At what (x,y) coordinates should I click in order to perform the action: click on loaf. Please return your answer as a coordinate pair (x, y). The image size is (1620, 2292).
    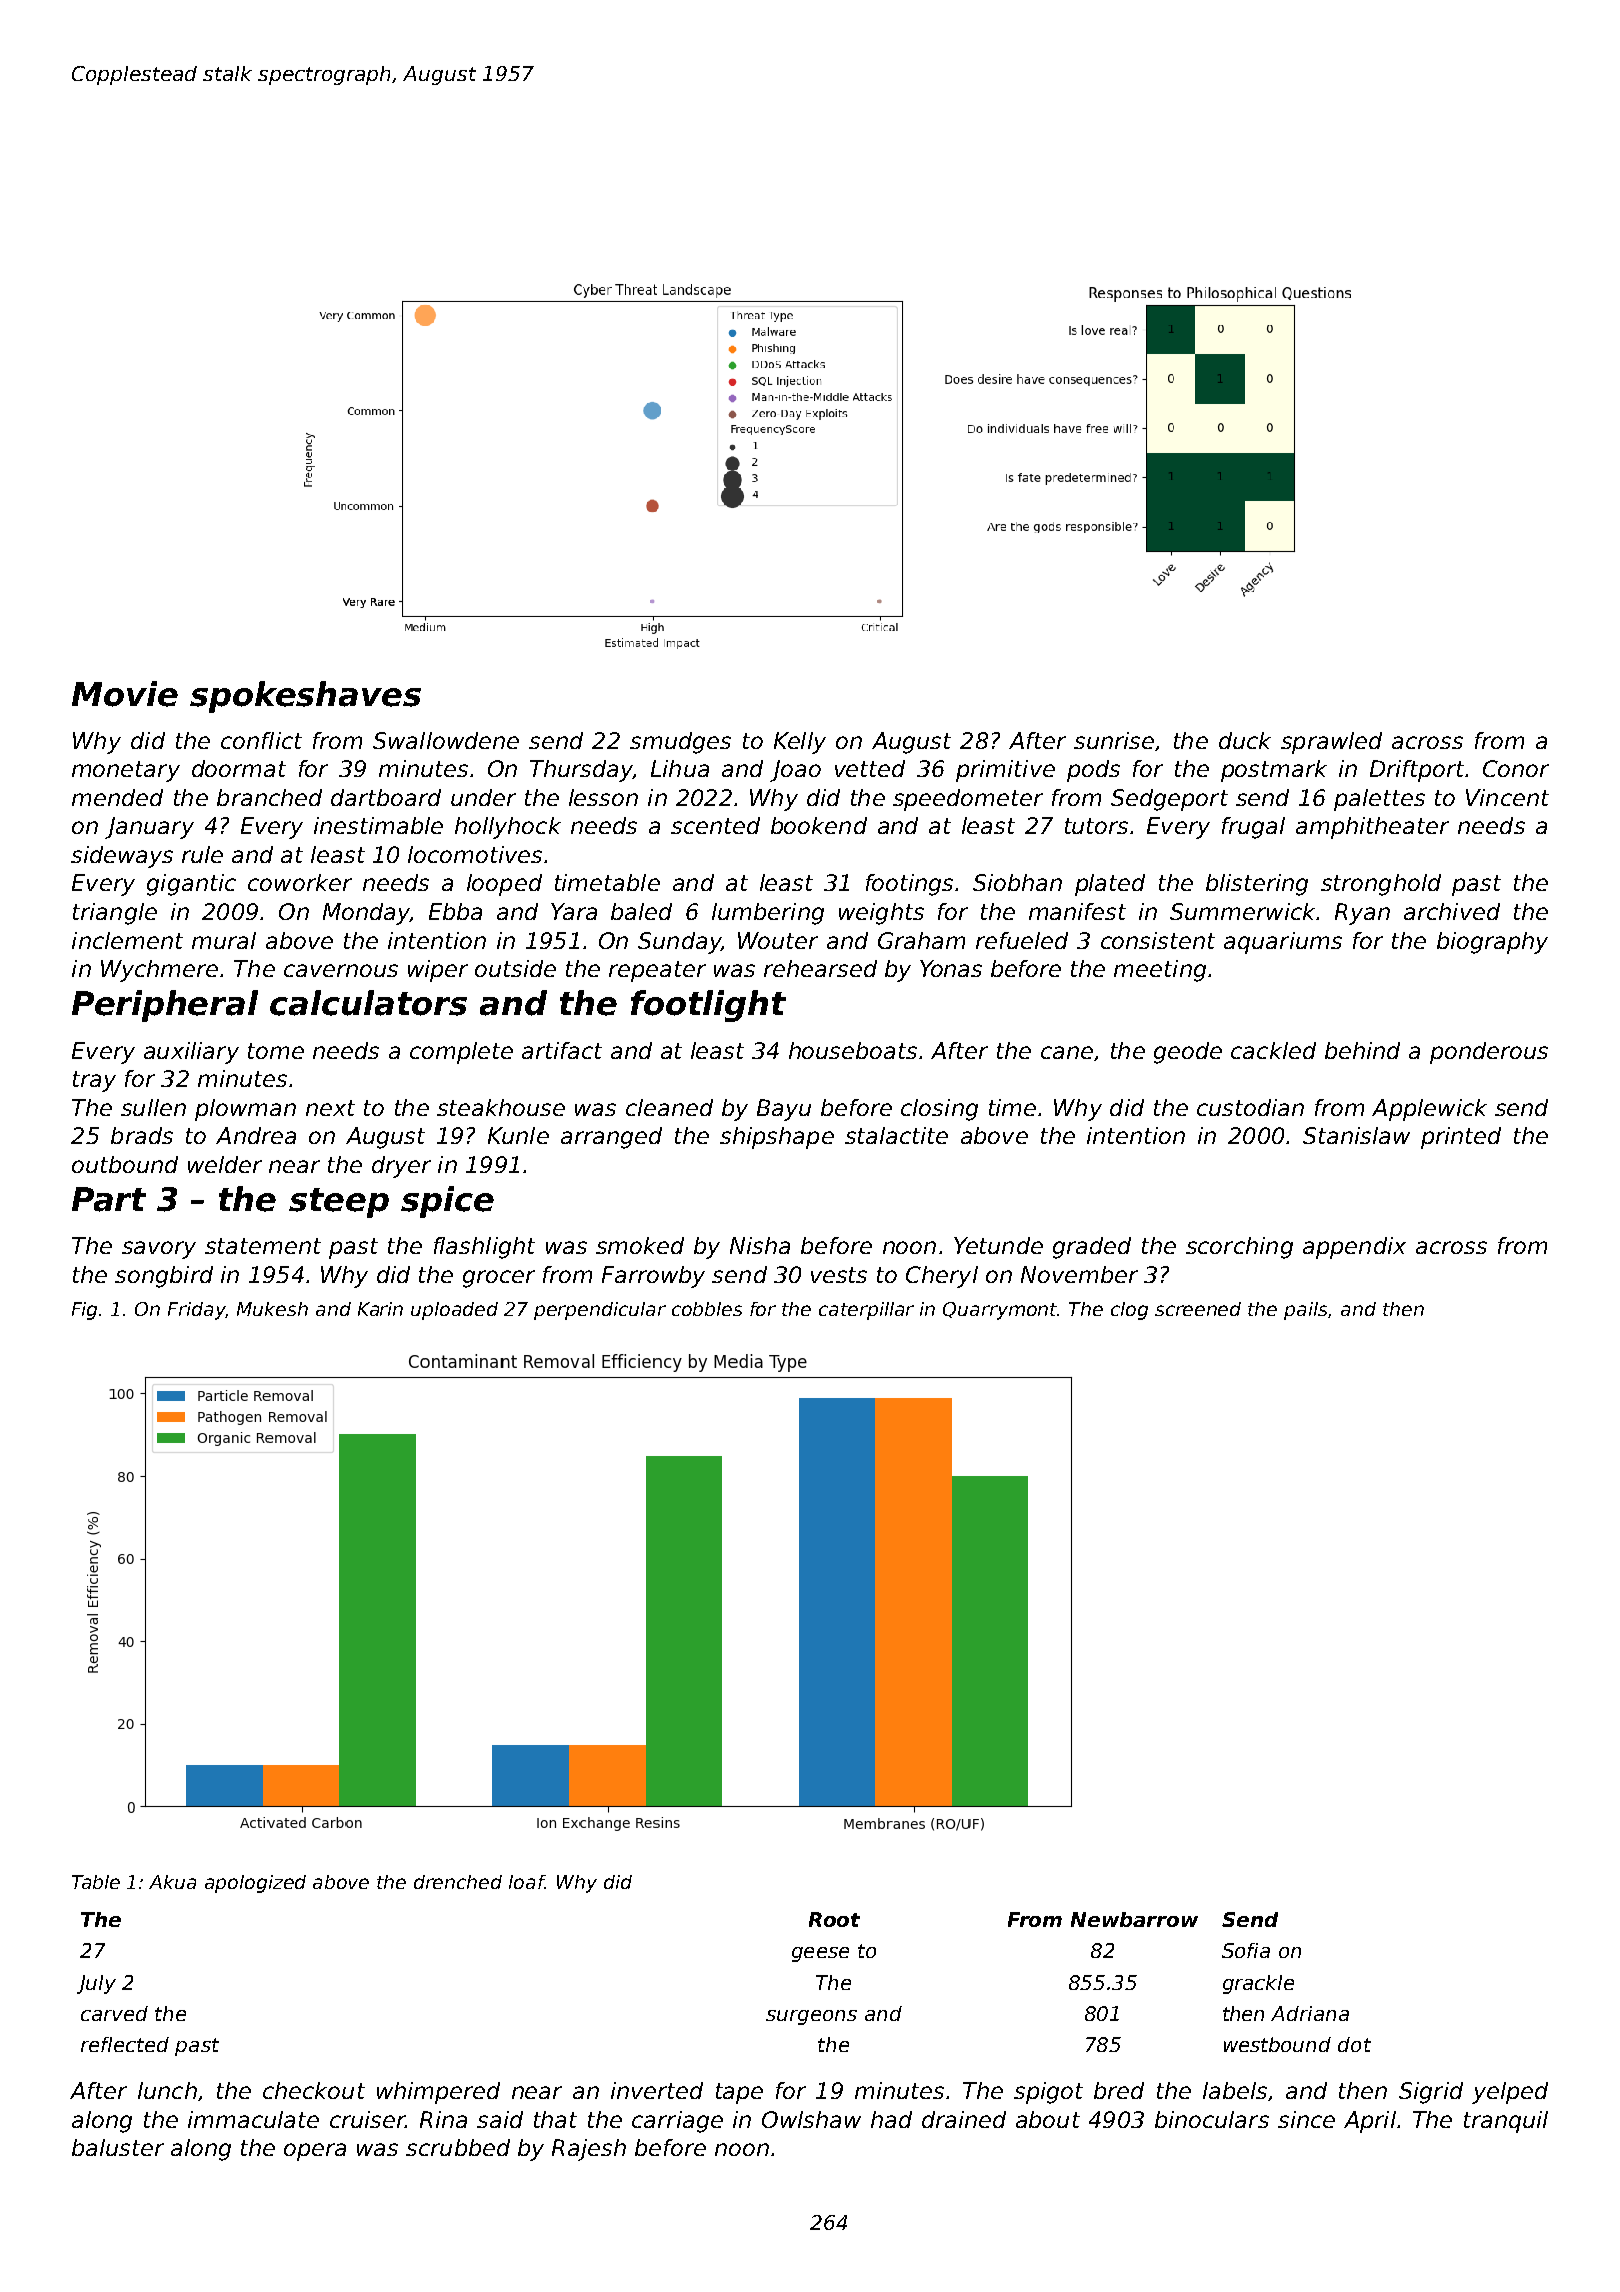
    Looking at the image, I should click on (527, 1882).
